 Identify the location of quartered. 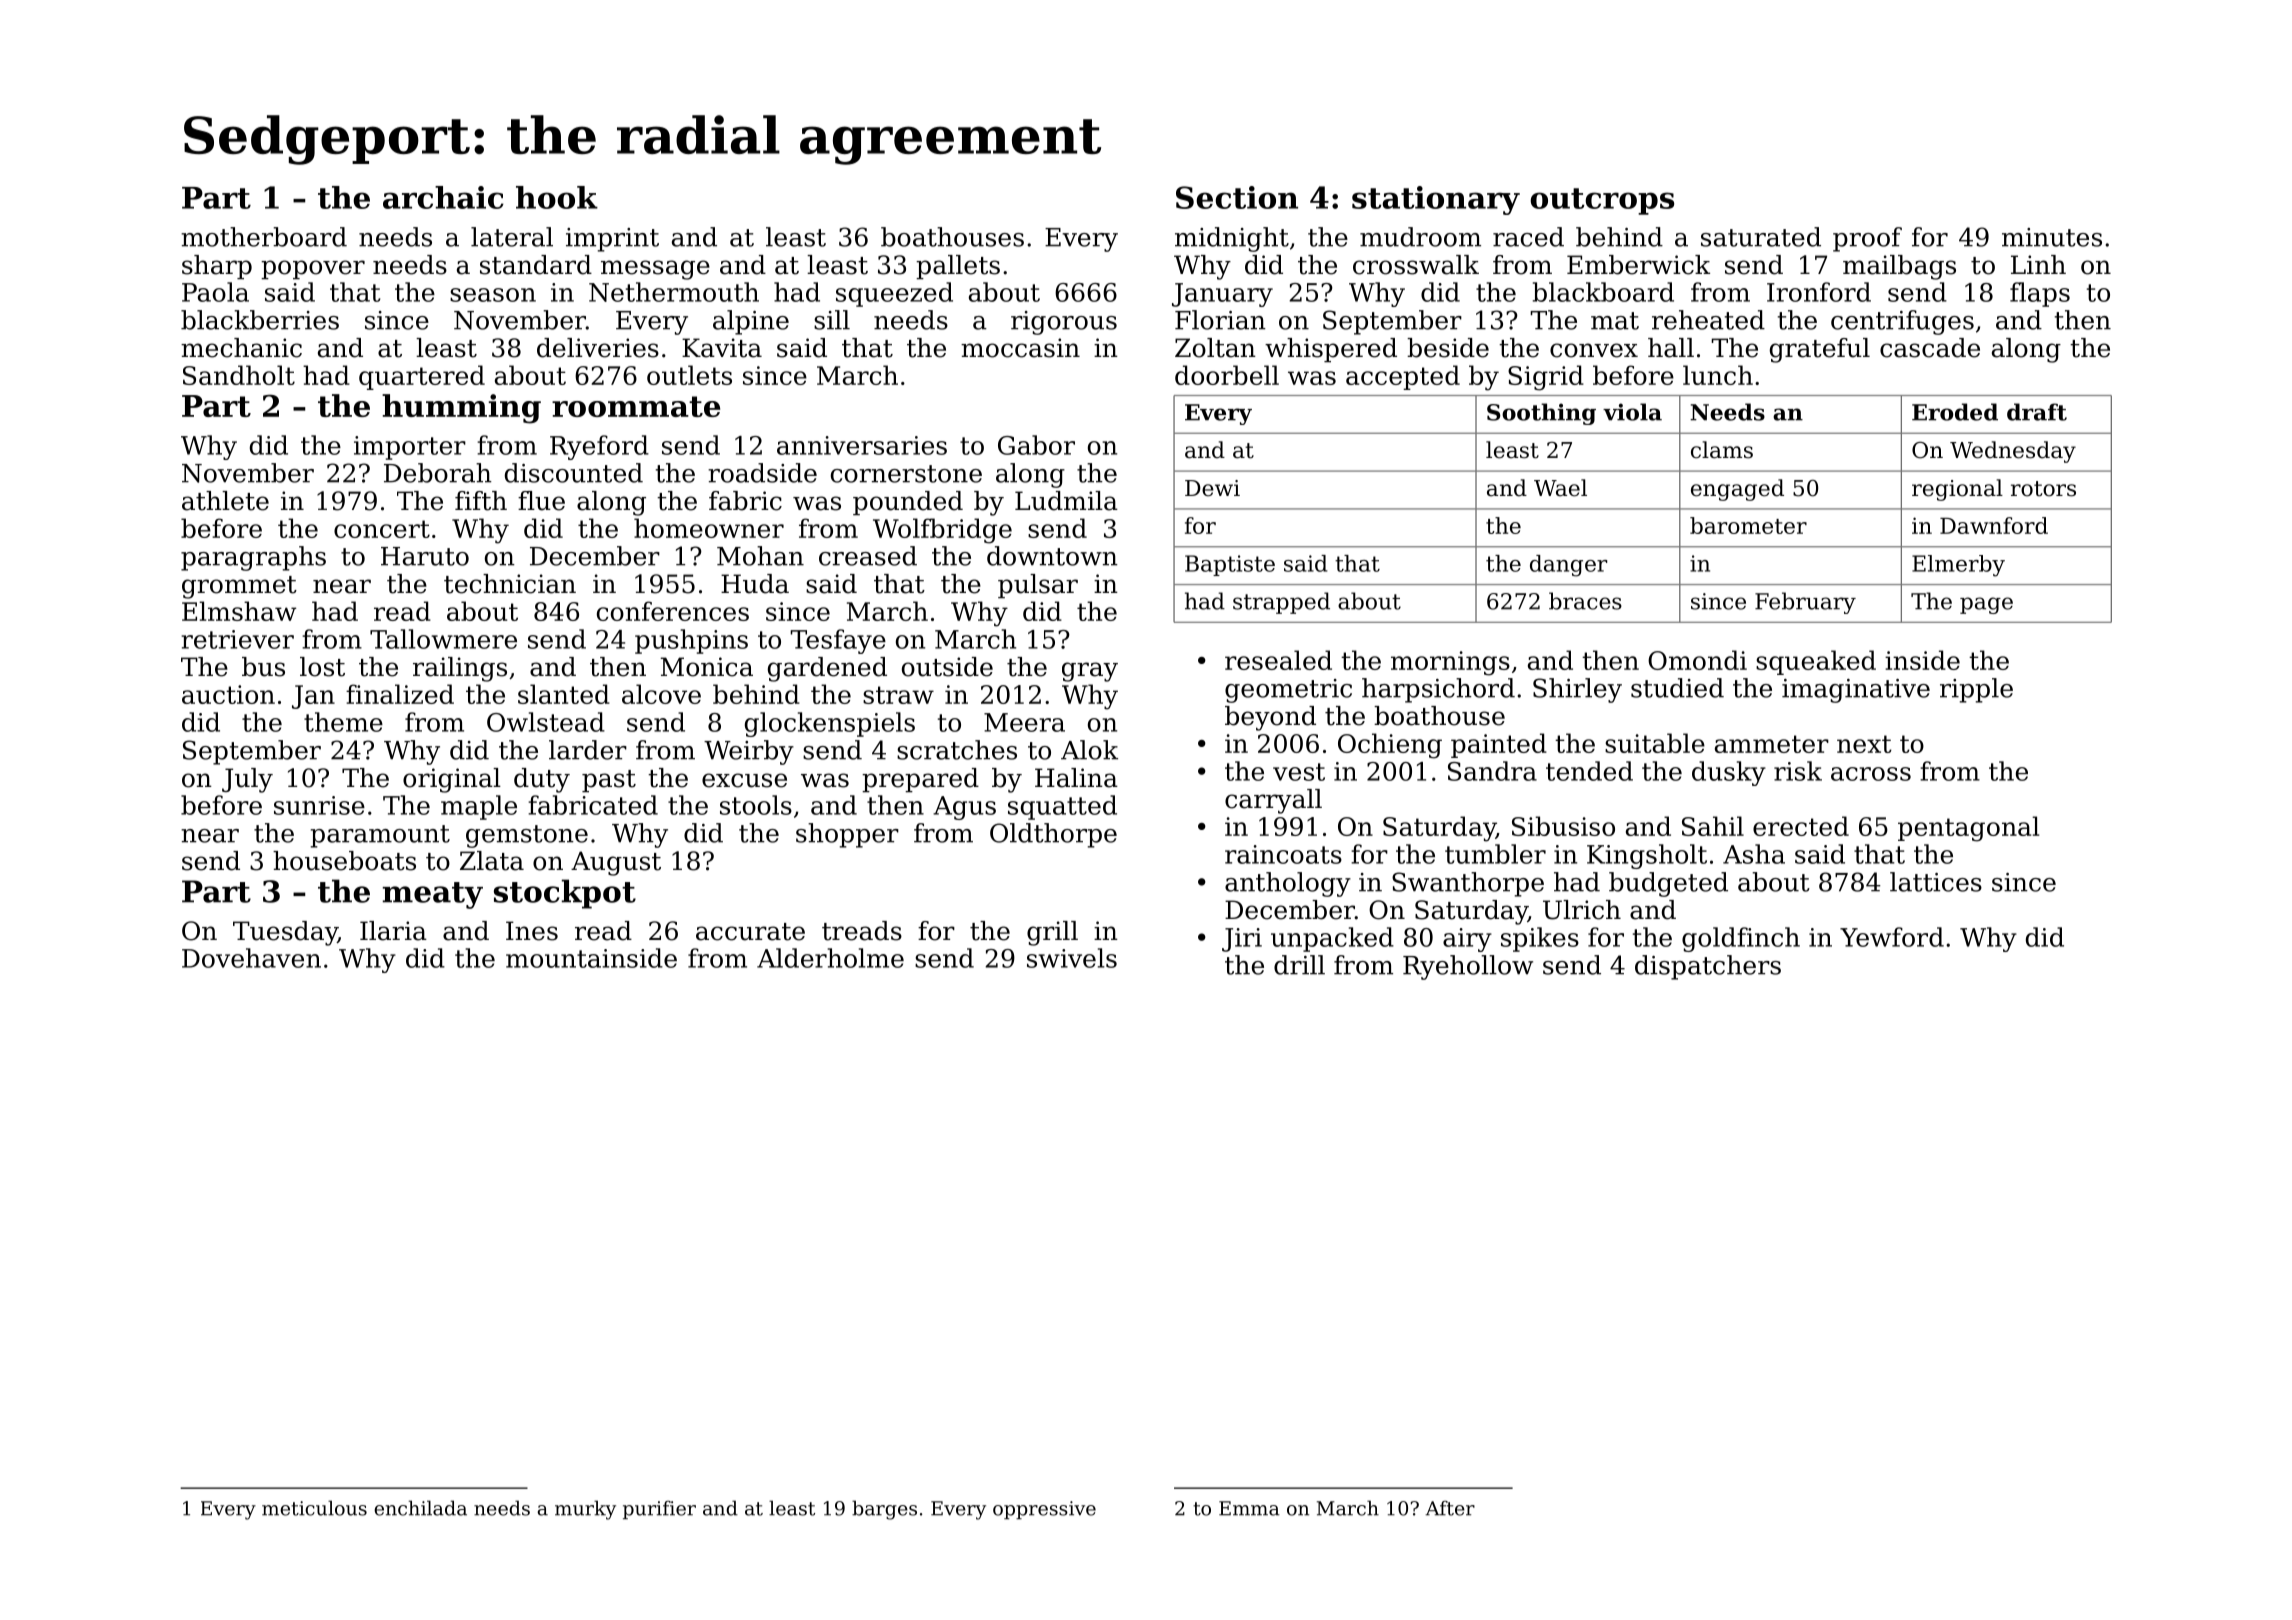
(422, 377).
